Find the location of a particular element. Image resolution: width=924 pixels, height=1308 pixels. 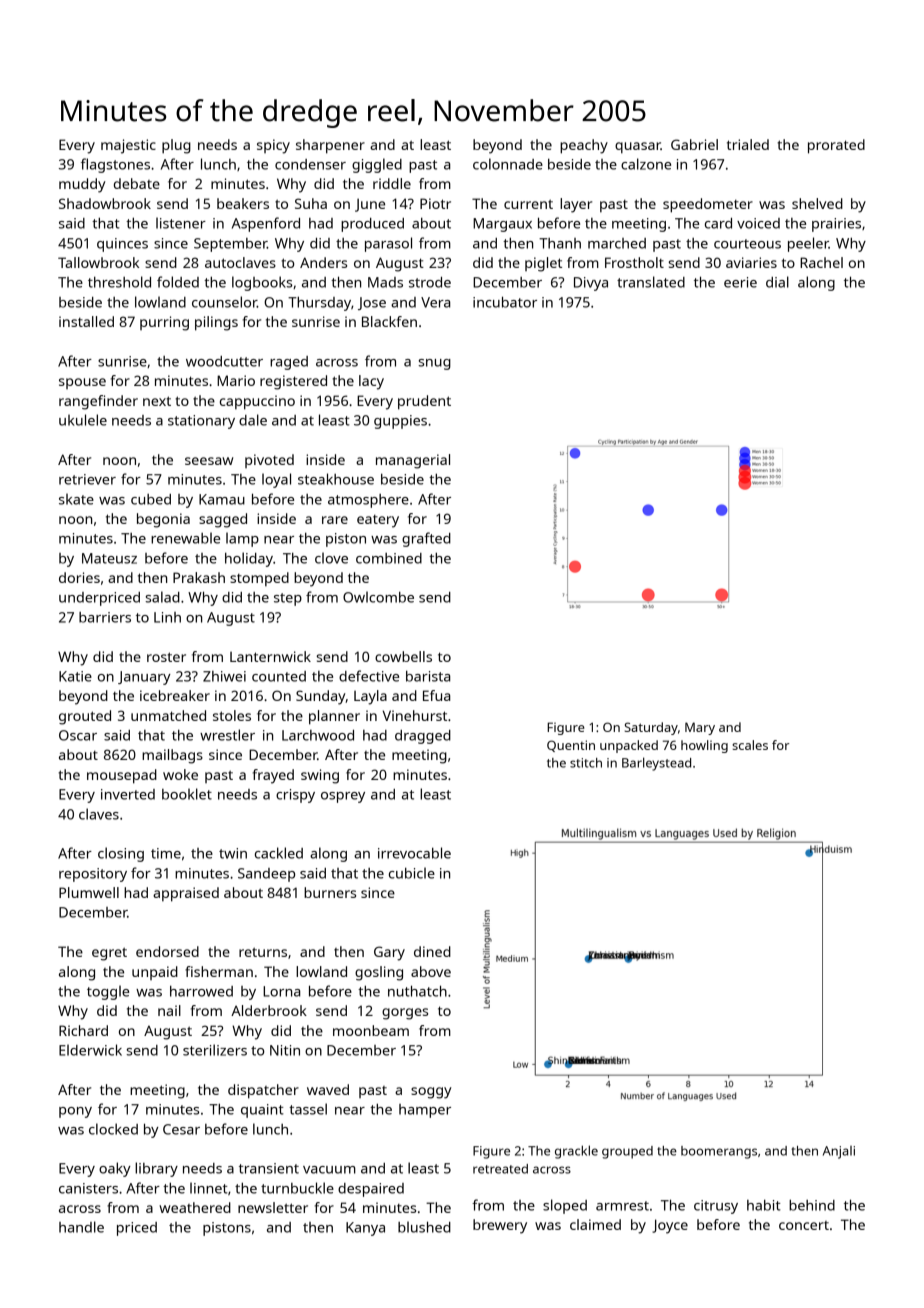

pilings is located at coordinates (216, 323).
